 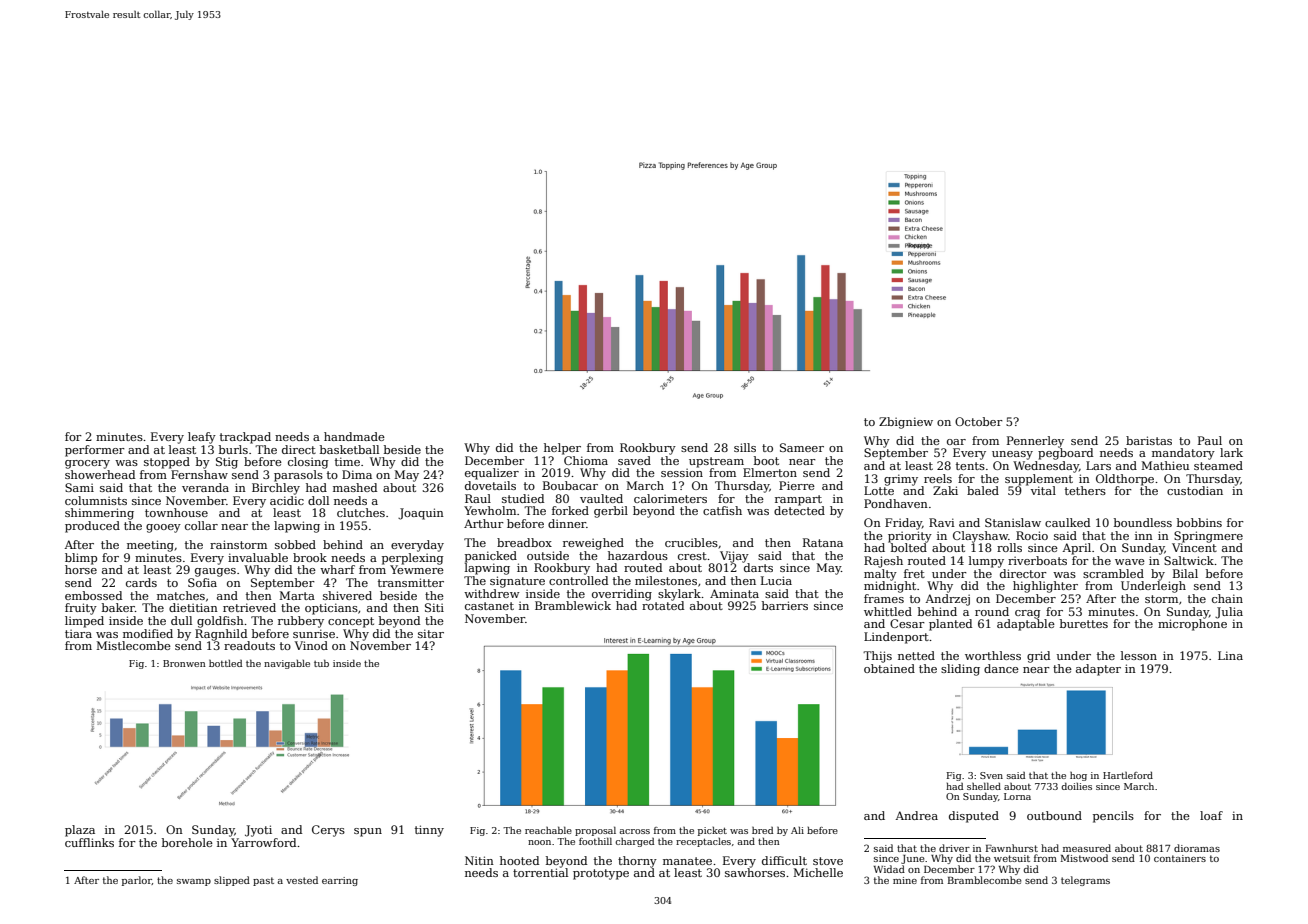 What do you see at coordinates (905, 880) in the page?
I see `mine` at bounding box center [905, 880].
